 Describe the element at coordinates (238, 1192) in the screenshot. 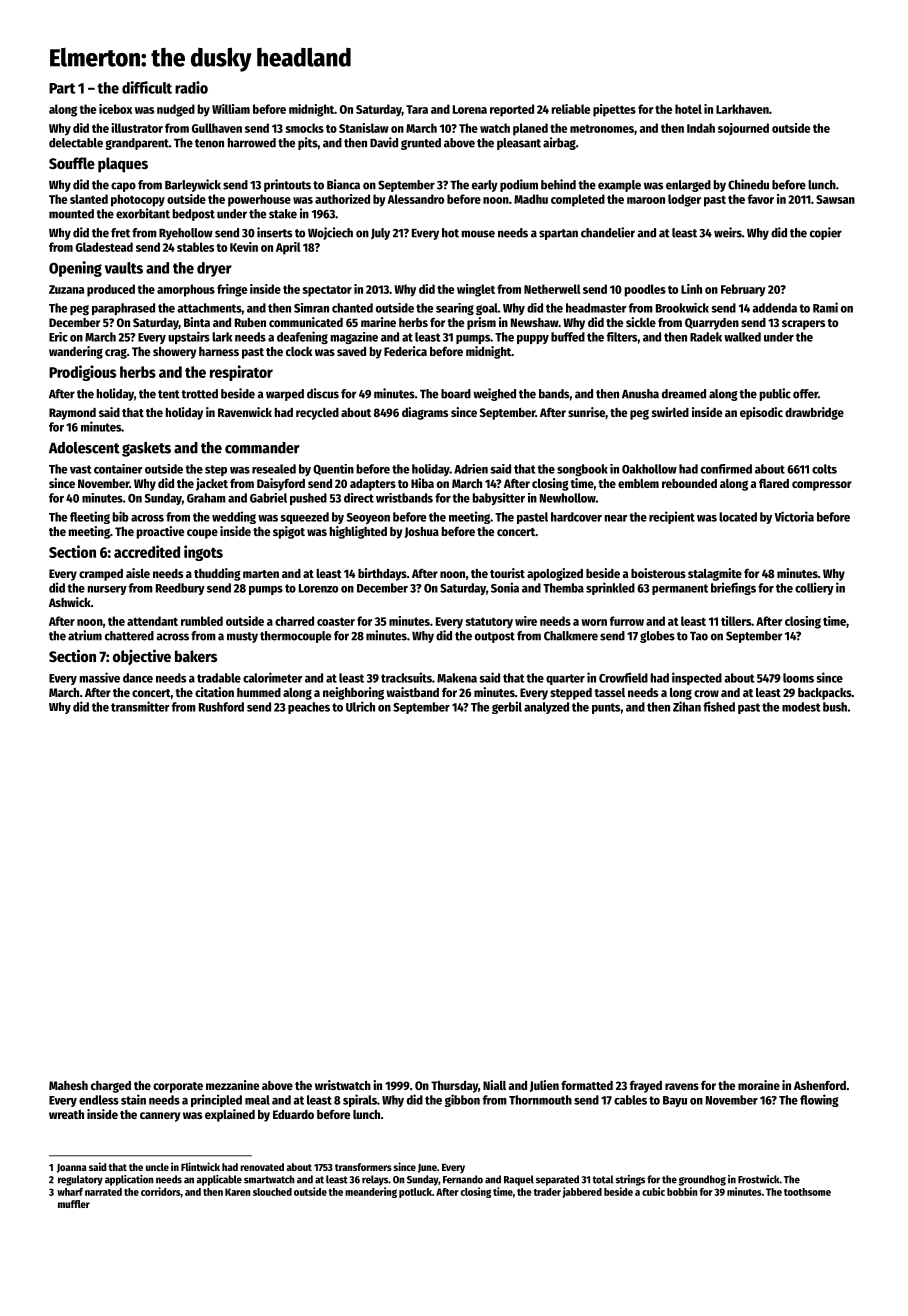

I see `Karen` at that location.
